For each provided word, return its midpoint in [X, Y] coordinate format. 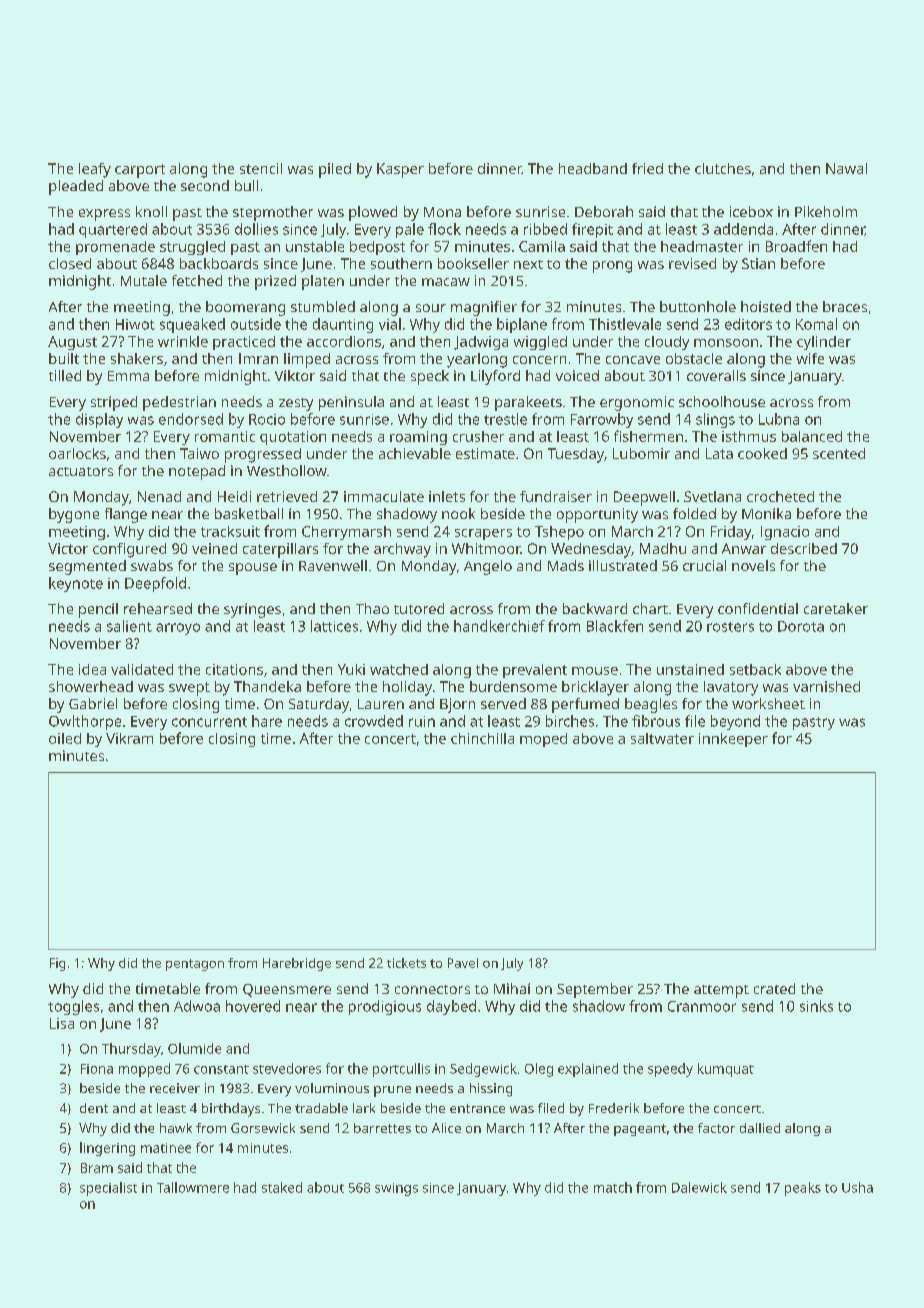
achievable [415, 453]
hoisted [766, 306]
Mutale [144, 280]
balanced [812, 436]
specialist [108, 1189]
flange [126, 515]
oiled [65, 738]
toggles [73, 1007]
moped [543, 740]
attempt [721, 991]
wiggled [540, 343]
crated [774, 988]
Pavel [463, 963]
